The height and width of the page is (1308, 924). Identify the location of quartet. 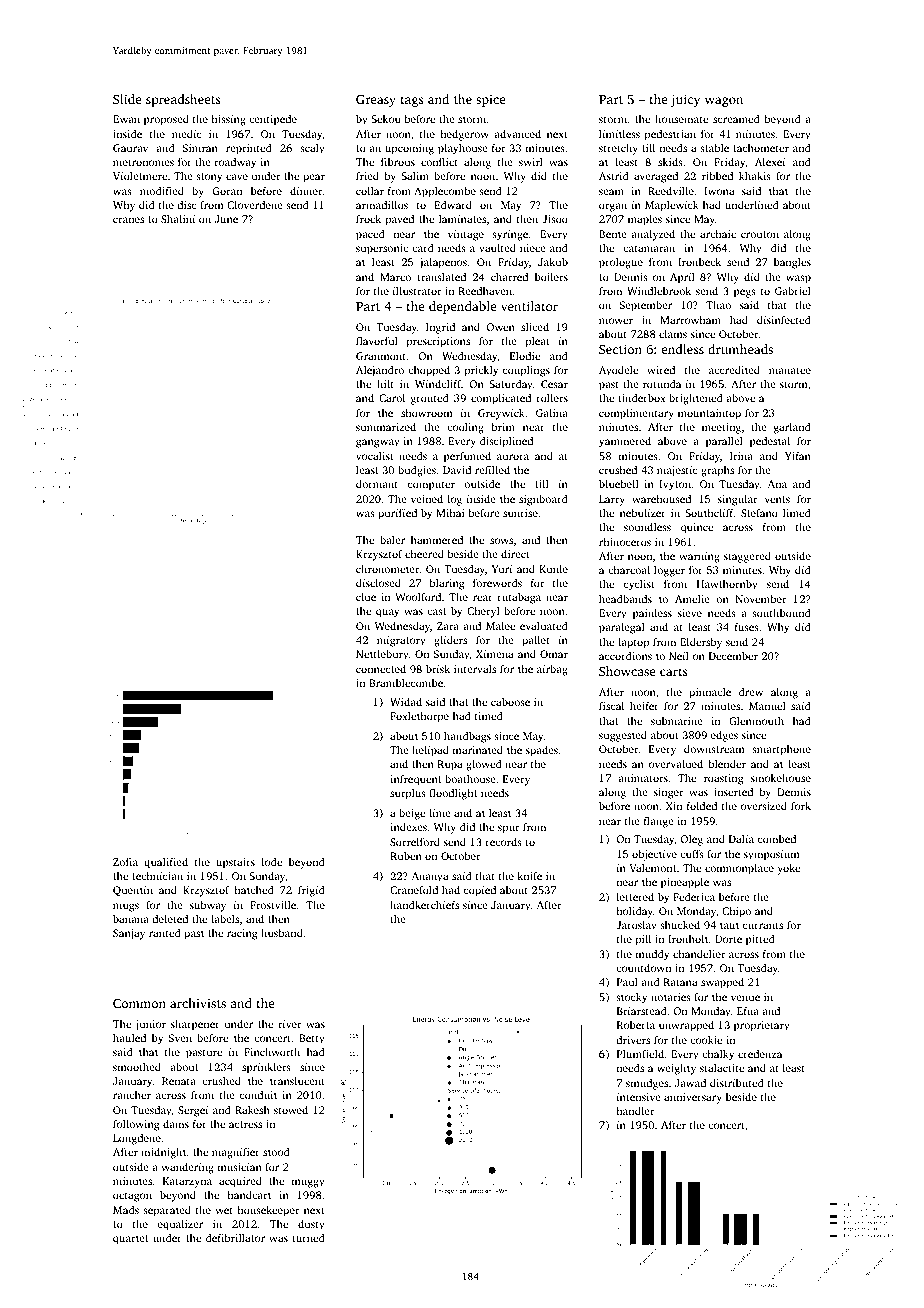
(130, 1240).
